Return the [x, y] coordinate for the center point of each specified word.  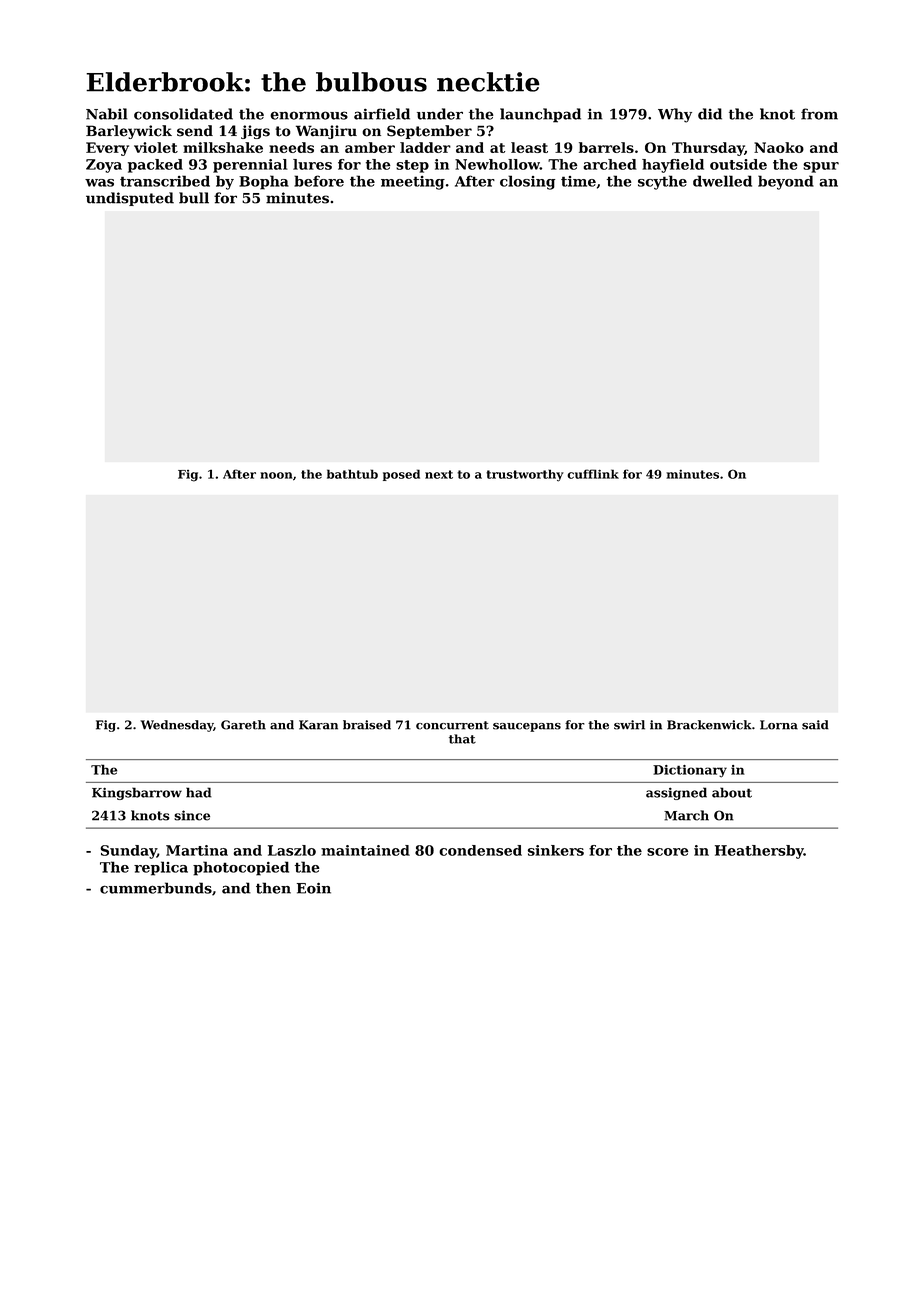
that [462, 739]
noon [276, 475]
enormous [309, 115]
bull [194, 198]
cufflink [593, 474]
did [710, 114]
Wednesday [176, 726]
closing [527, 182]
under [440, 114]
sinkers [556, 850]
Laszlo [292, 850]
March [686, 815]
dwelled [722, 181]
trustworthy [525, 475]
